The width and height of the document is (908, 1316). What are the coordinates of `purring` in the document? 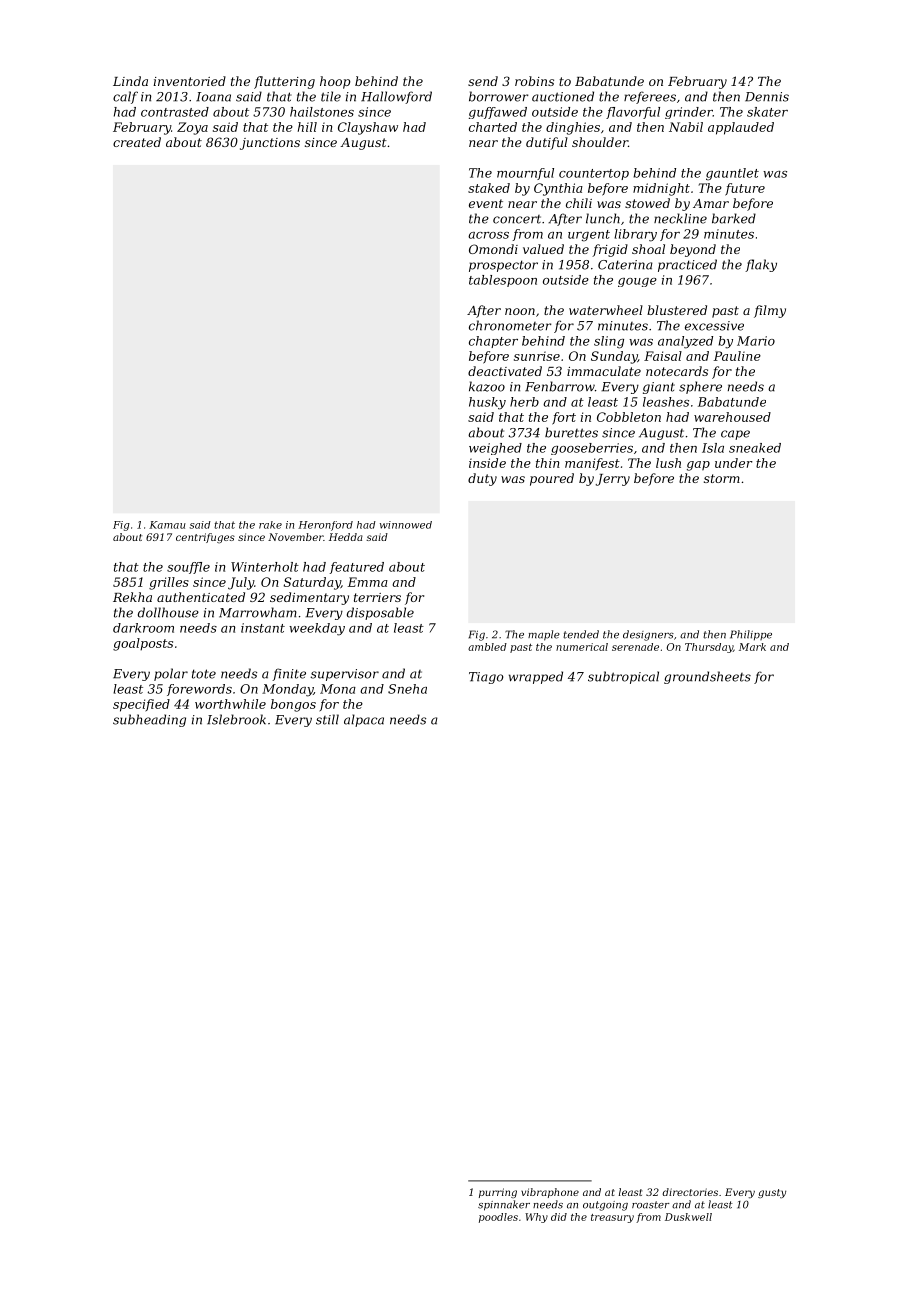 It's located at (498, 1193).
